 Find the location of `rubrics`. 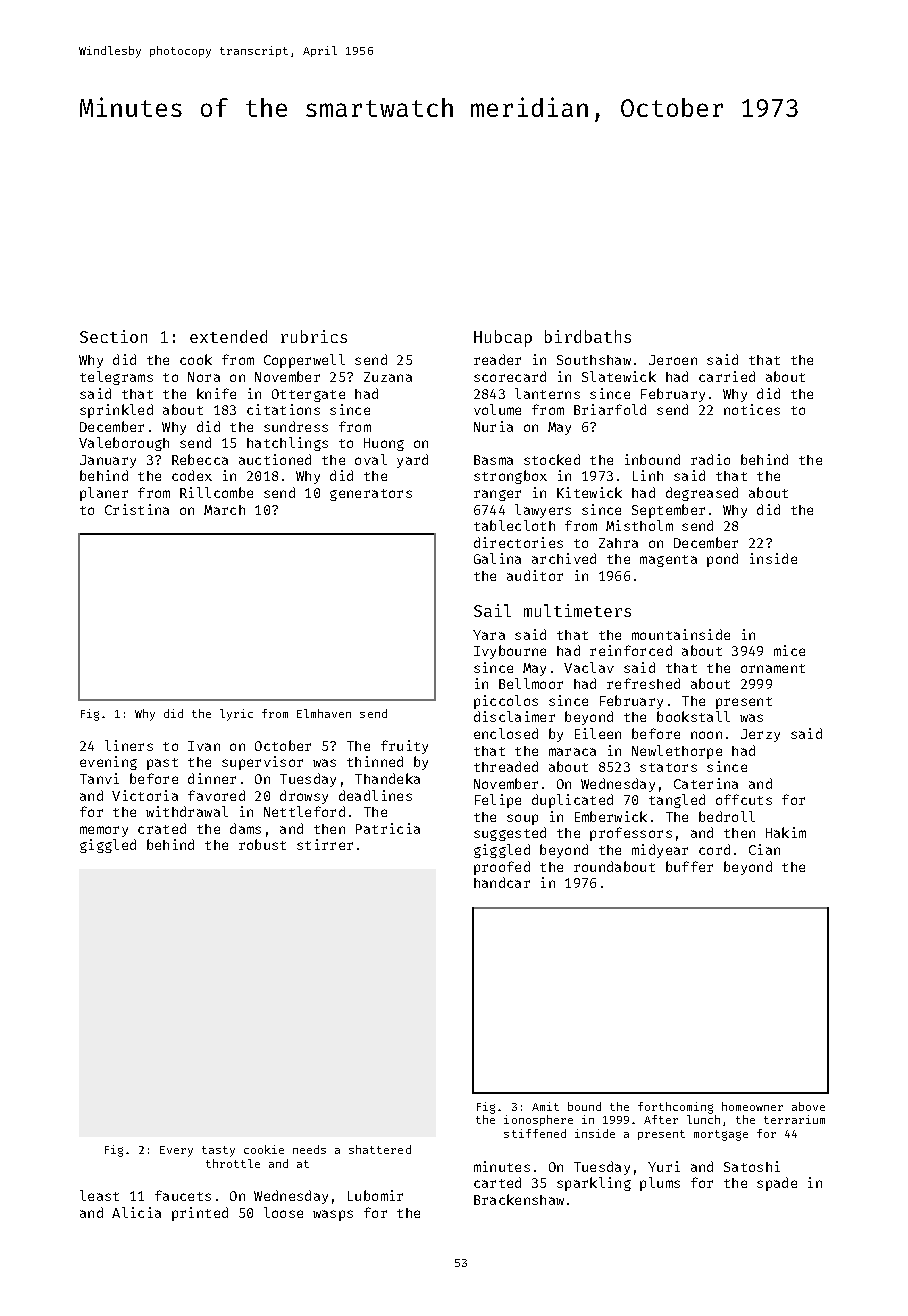

rubrics is located at coordinates (314, 336).
